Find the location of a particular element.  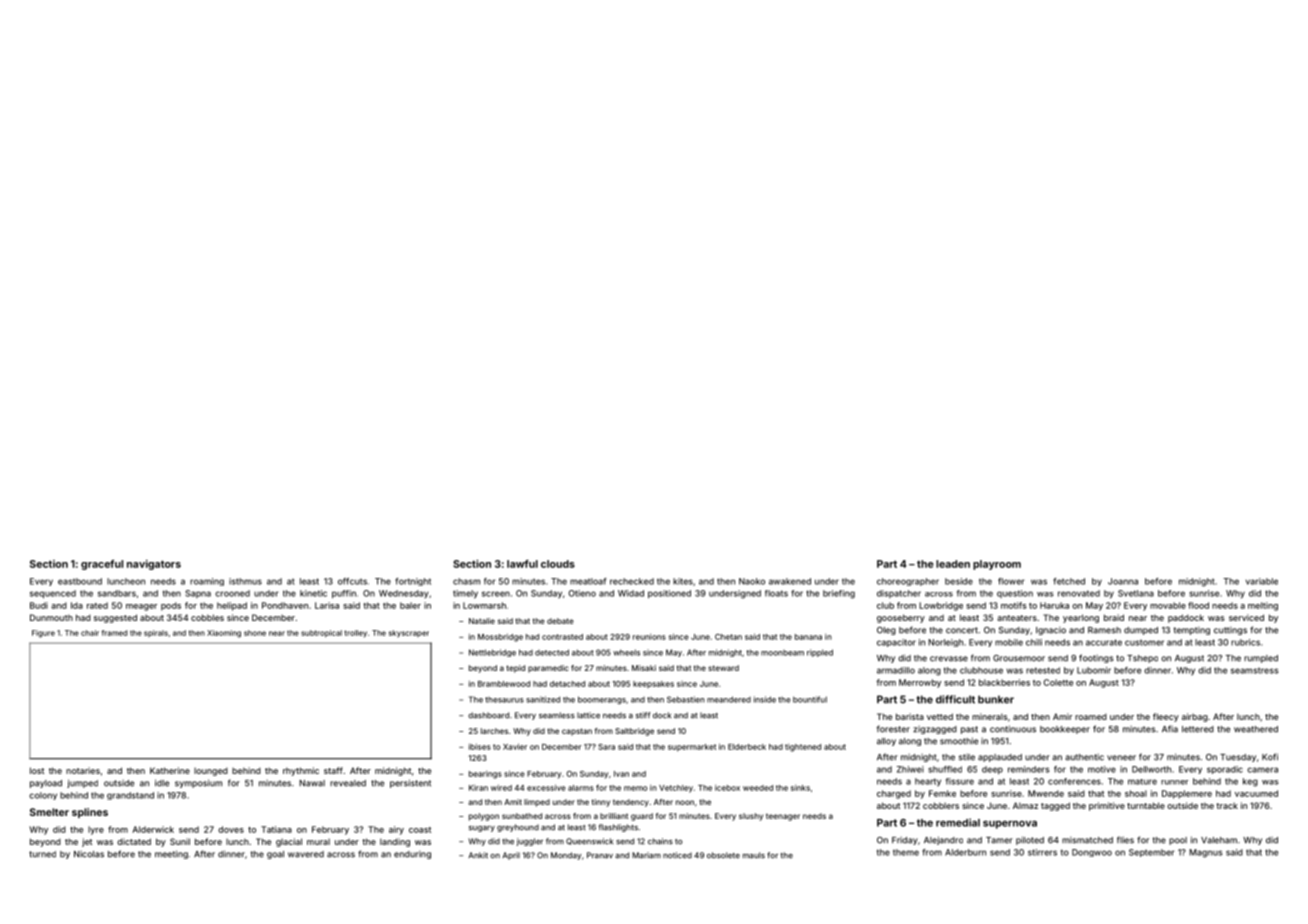

theme is located at coordinates (906, 852).
